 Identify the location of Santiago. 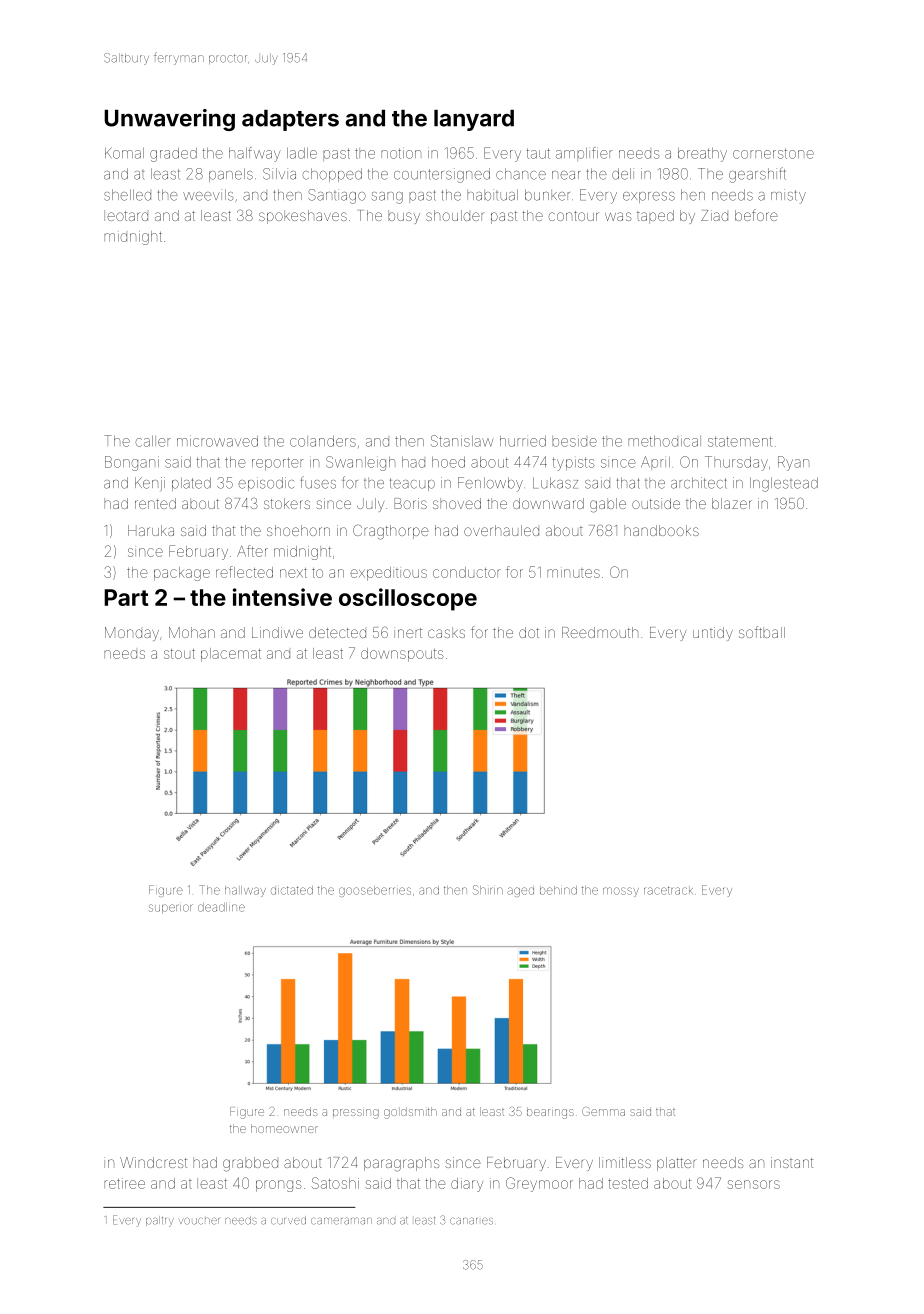
(337, 196).
